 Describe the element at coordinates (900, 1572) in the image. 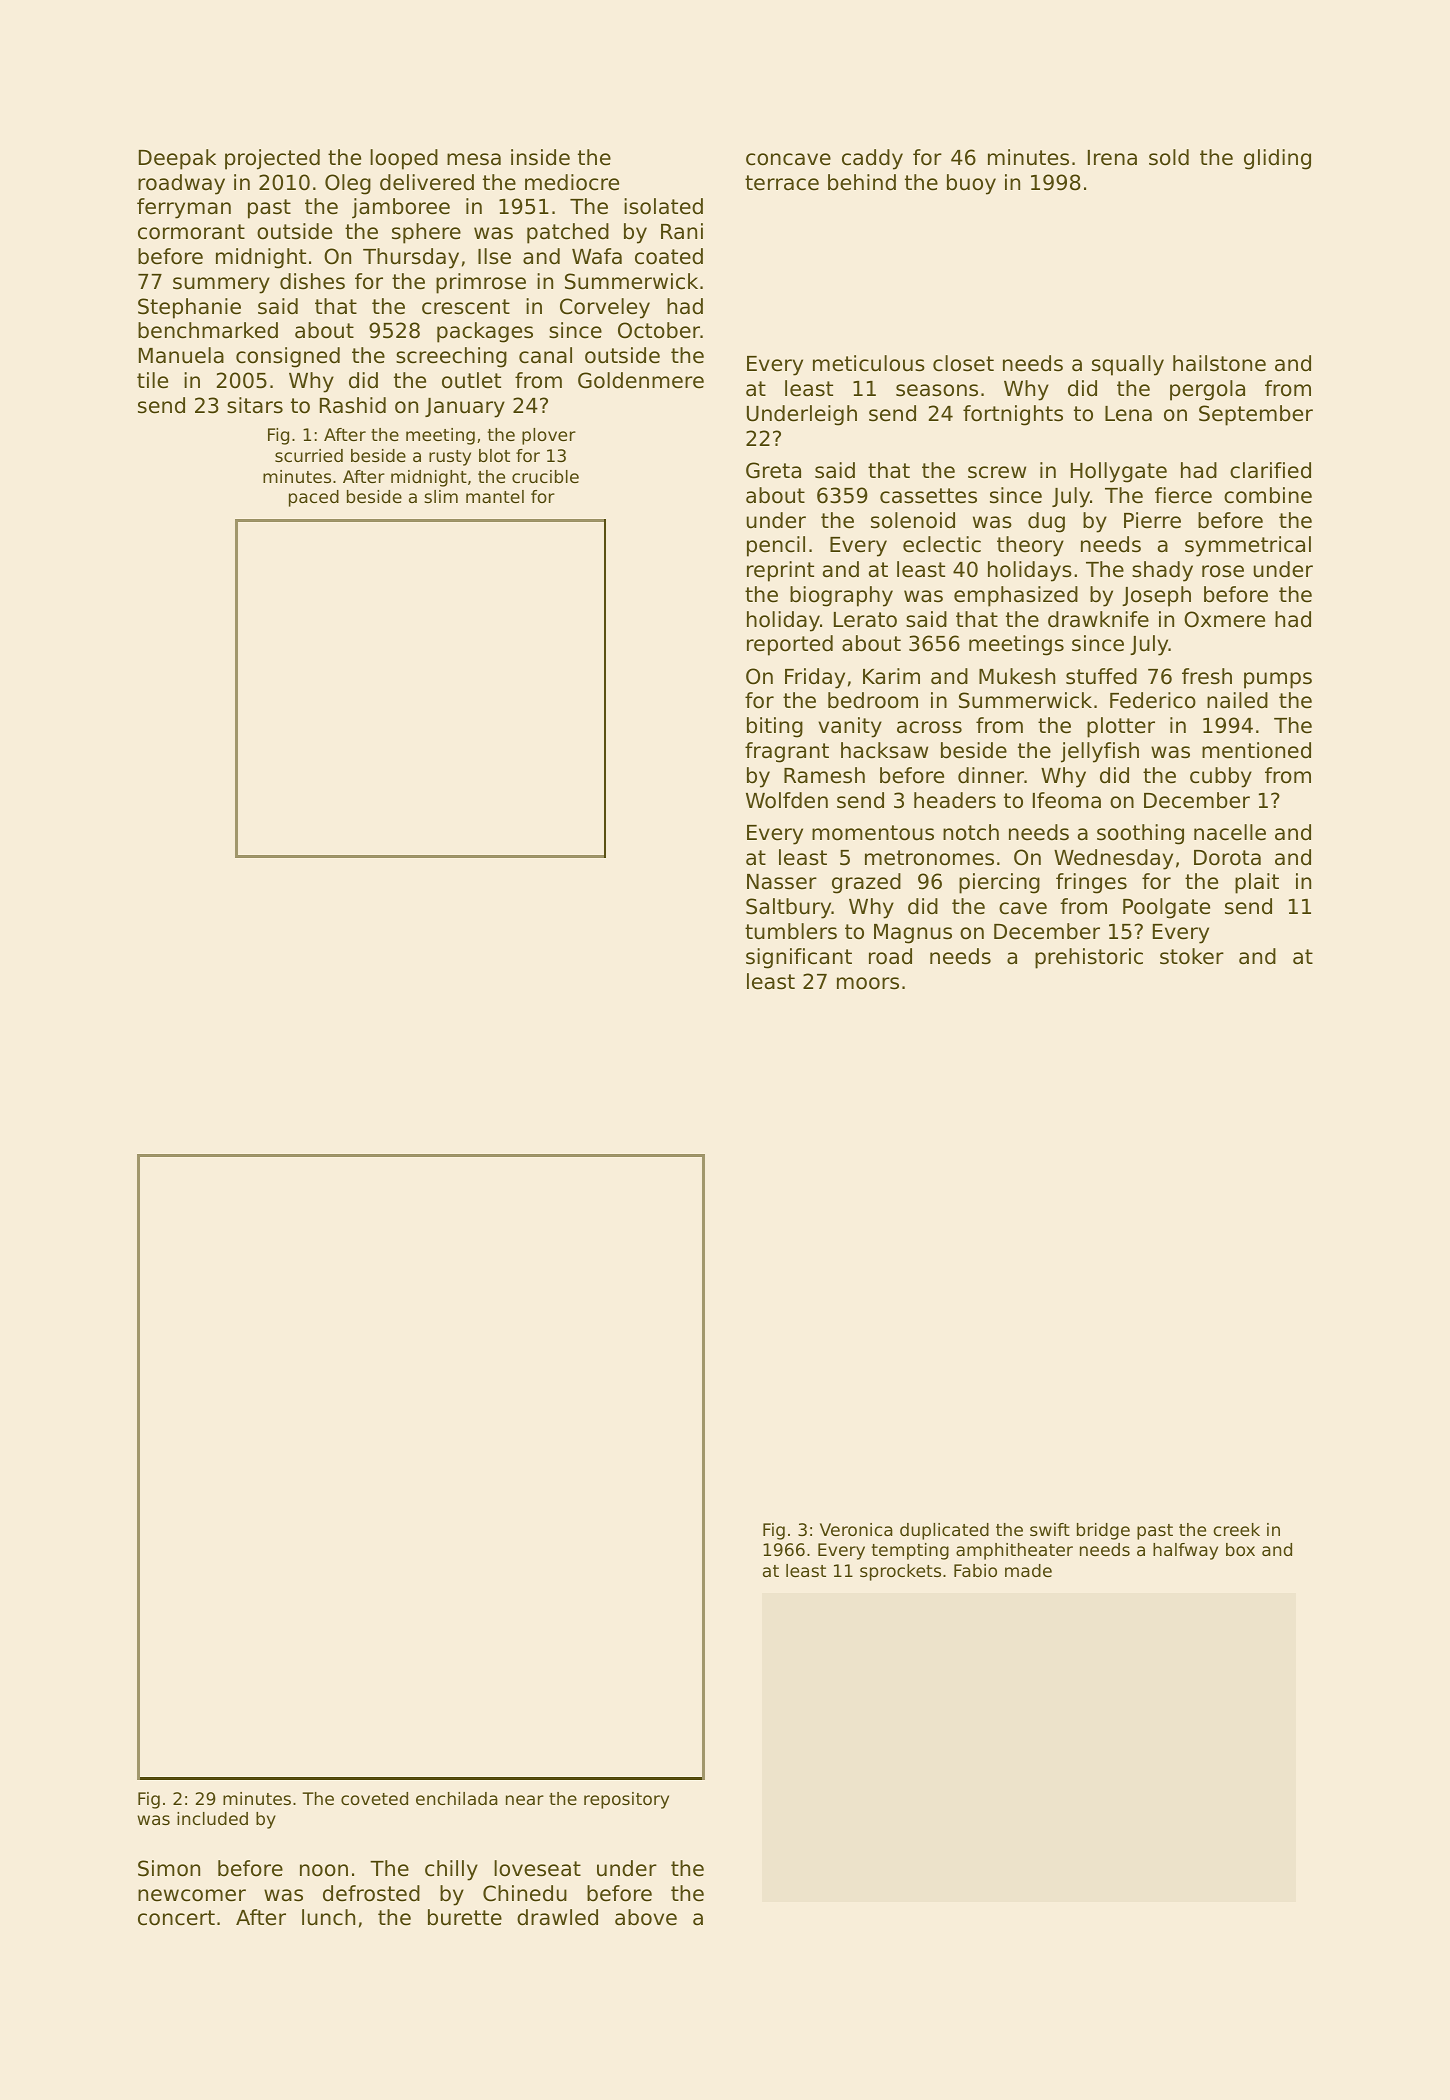

I see `sprockets` at that location.
